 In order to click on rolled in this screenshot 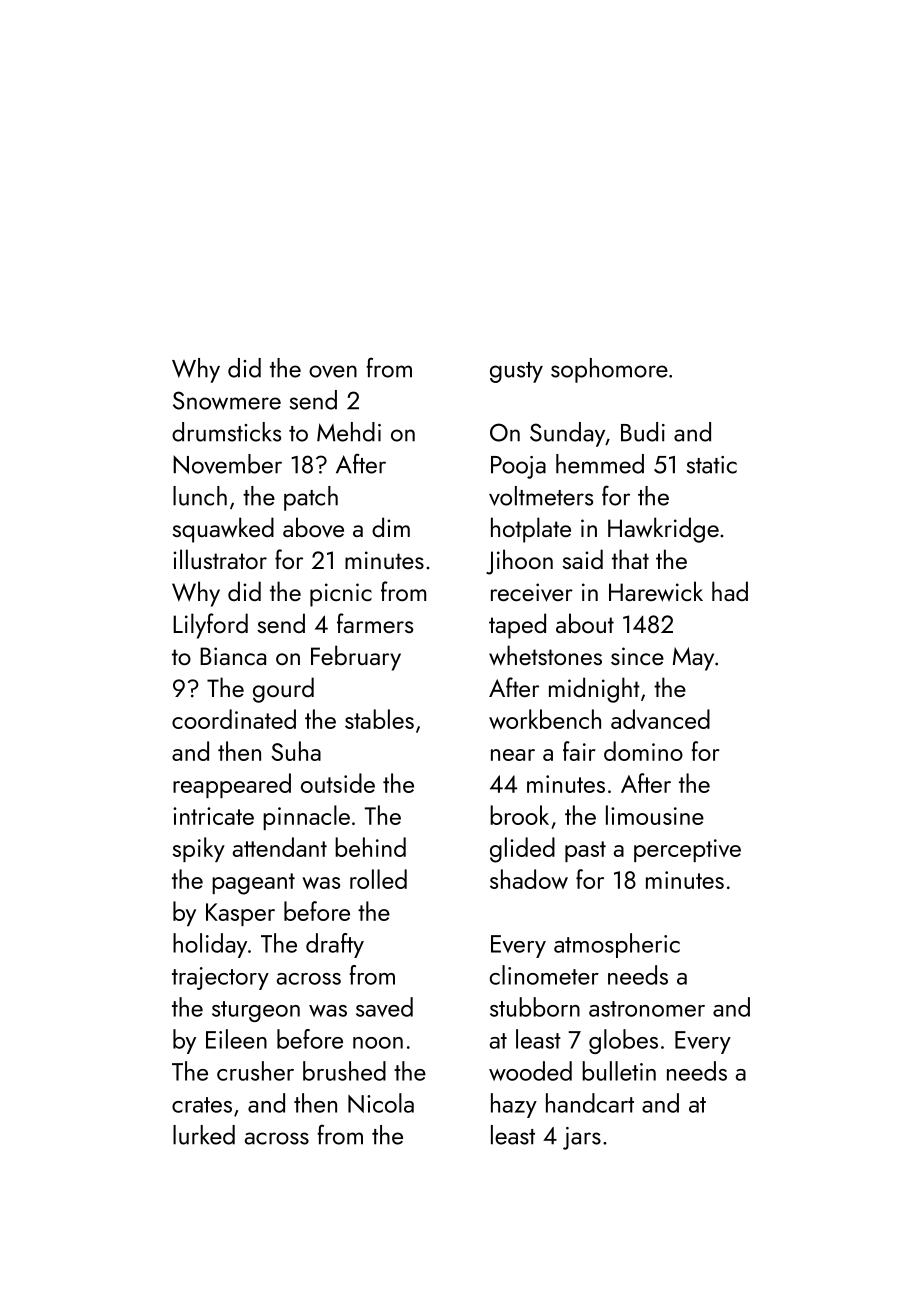, I will do `click(378, 879)`.
